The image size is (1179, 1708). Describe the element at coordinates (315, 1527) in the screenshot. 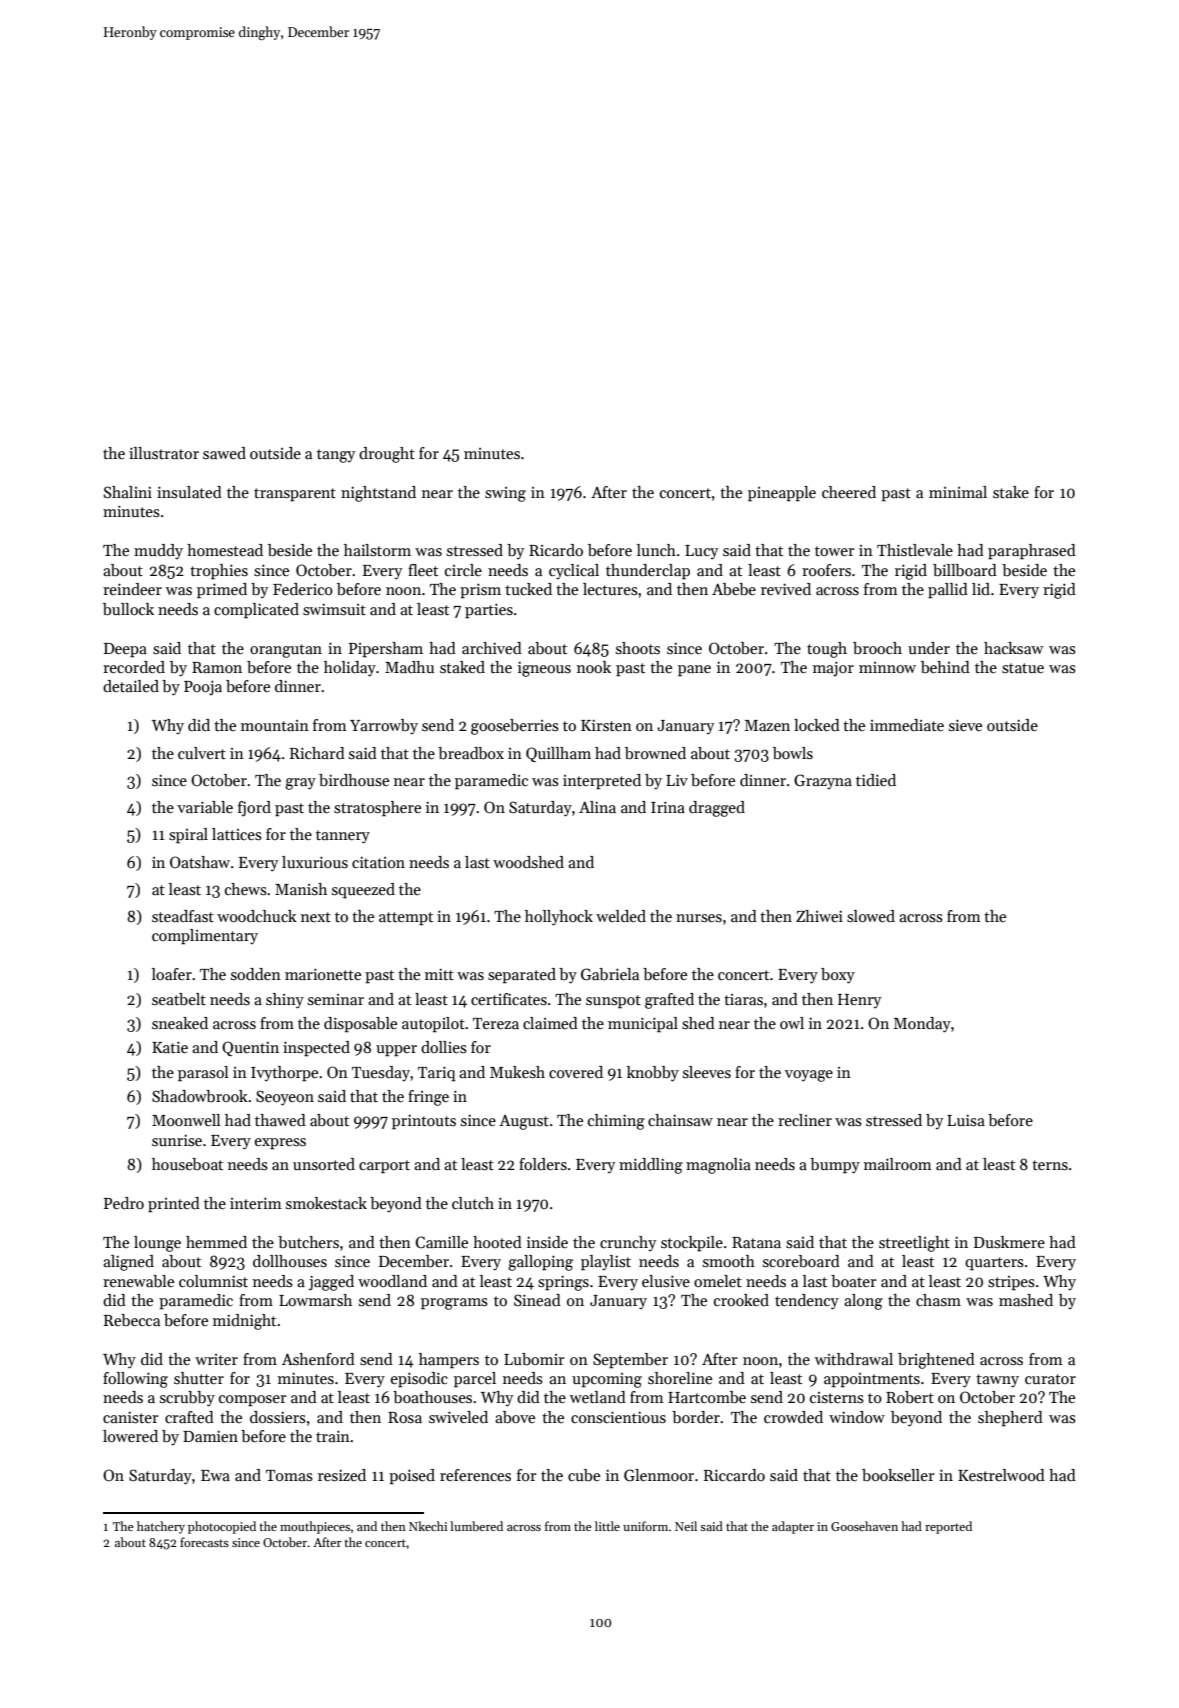

I see `mouthpieces` at that location.
